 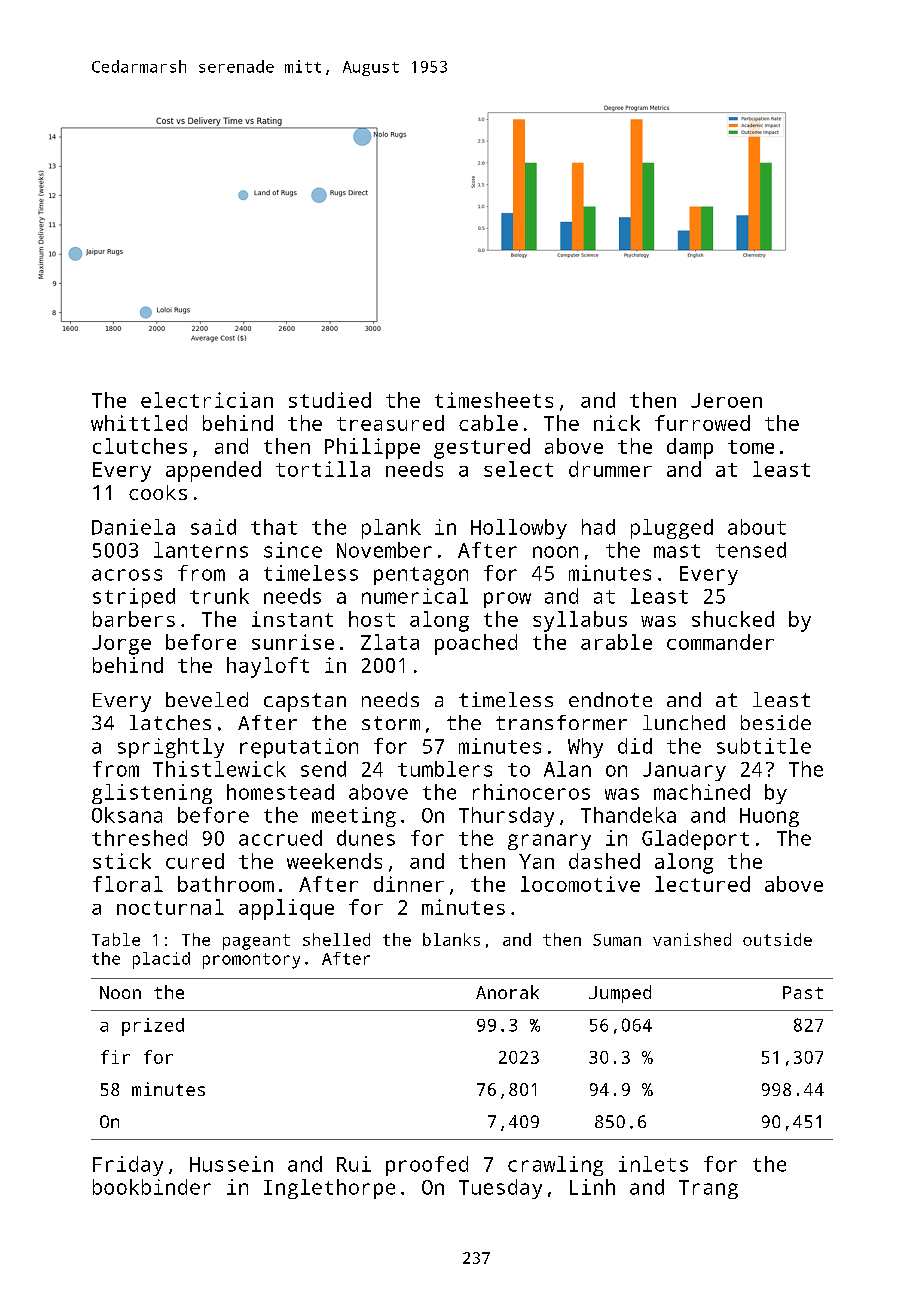 I want to click on pentagon, so click(x=421, y=576).
